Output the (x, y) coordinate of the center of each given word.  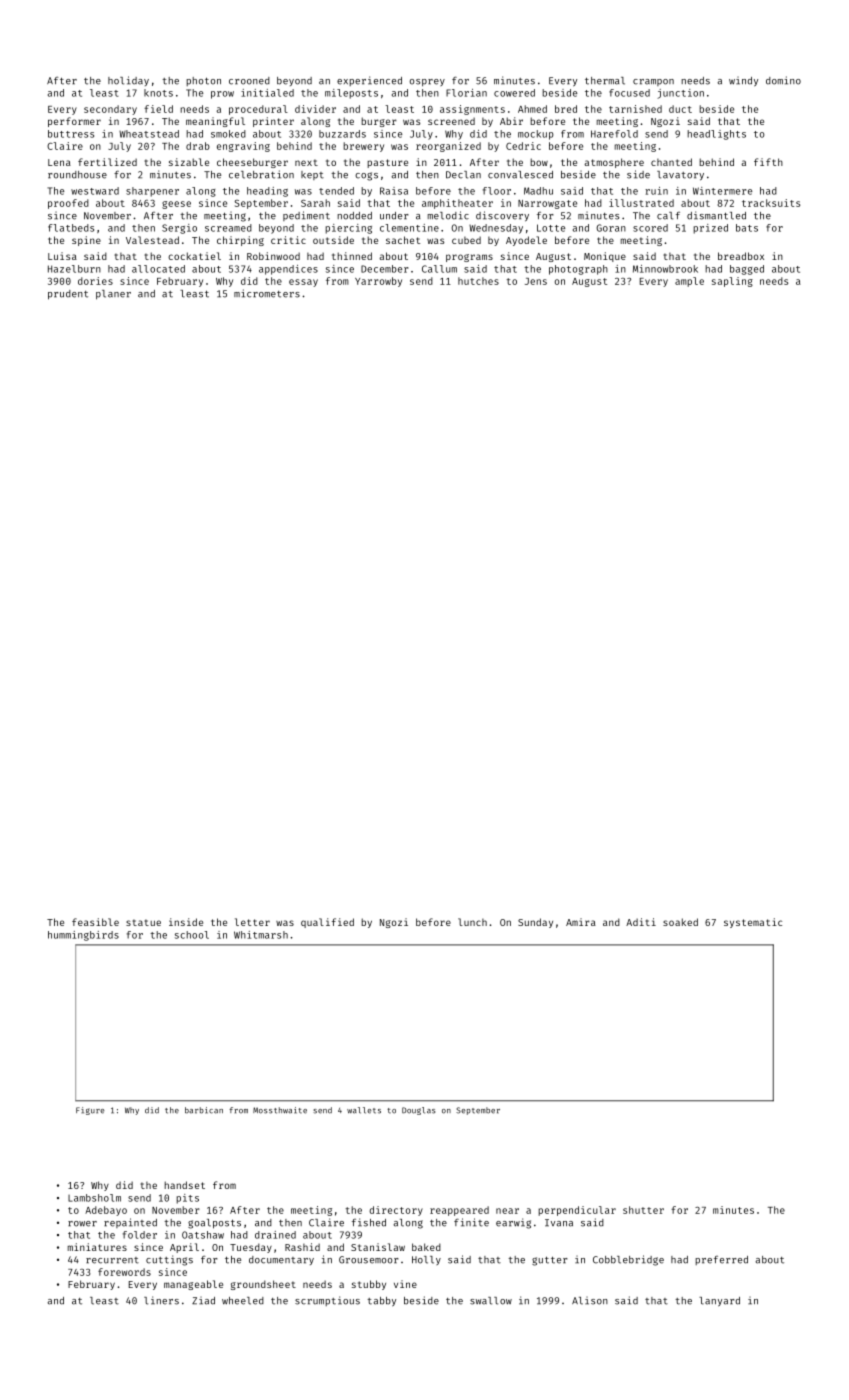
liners (161, 1300)
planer (113, 295)
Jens (536, 281)
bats (747, 228)
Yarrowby (378, 282)
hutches (478, 281)
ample (689, 282)
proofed (68, 204)
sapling (732, 282)
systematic (753, 923)
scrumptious (327, 1301)
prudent (68, 295)
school (192, 935)
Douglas (418, 1111)
